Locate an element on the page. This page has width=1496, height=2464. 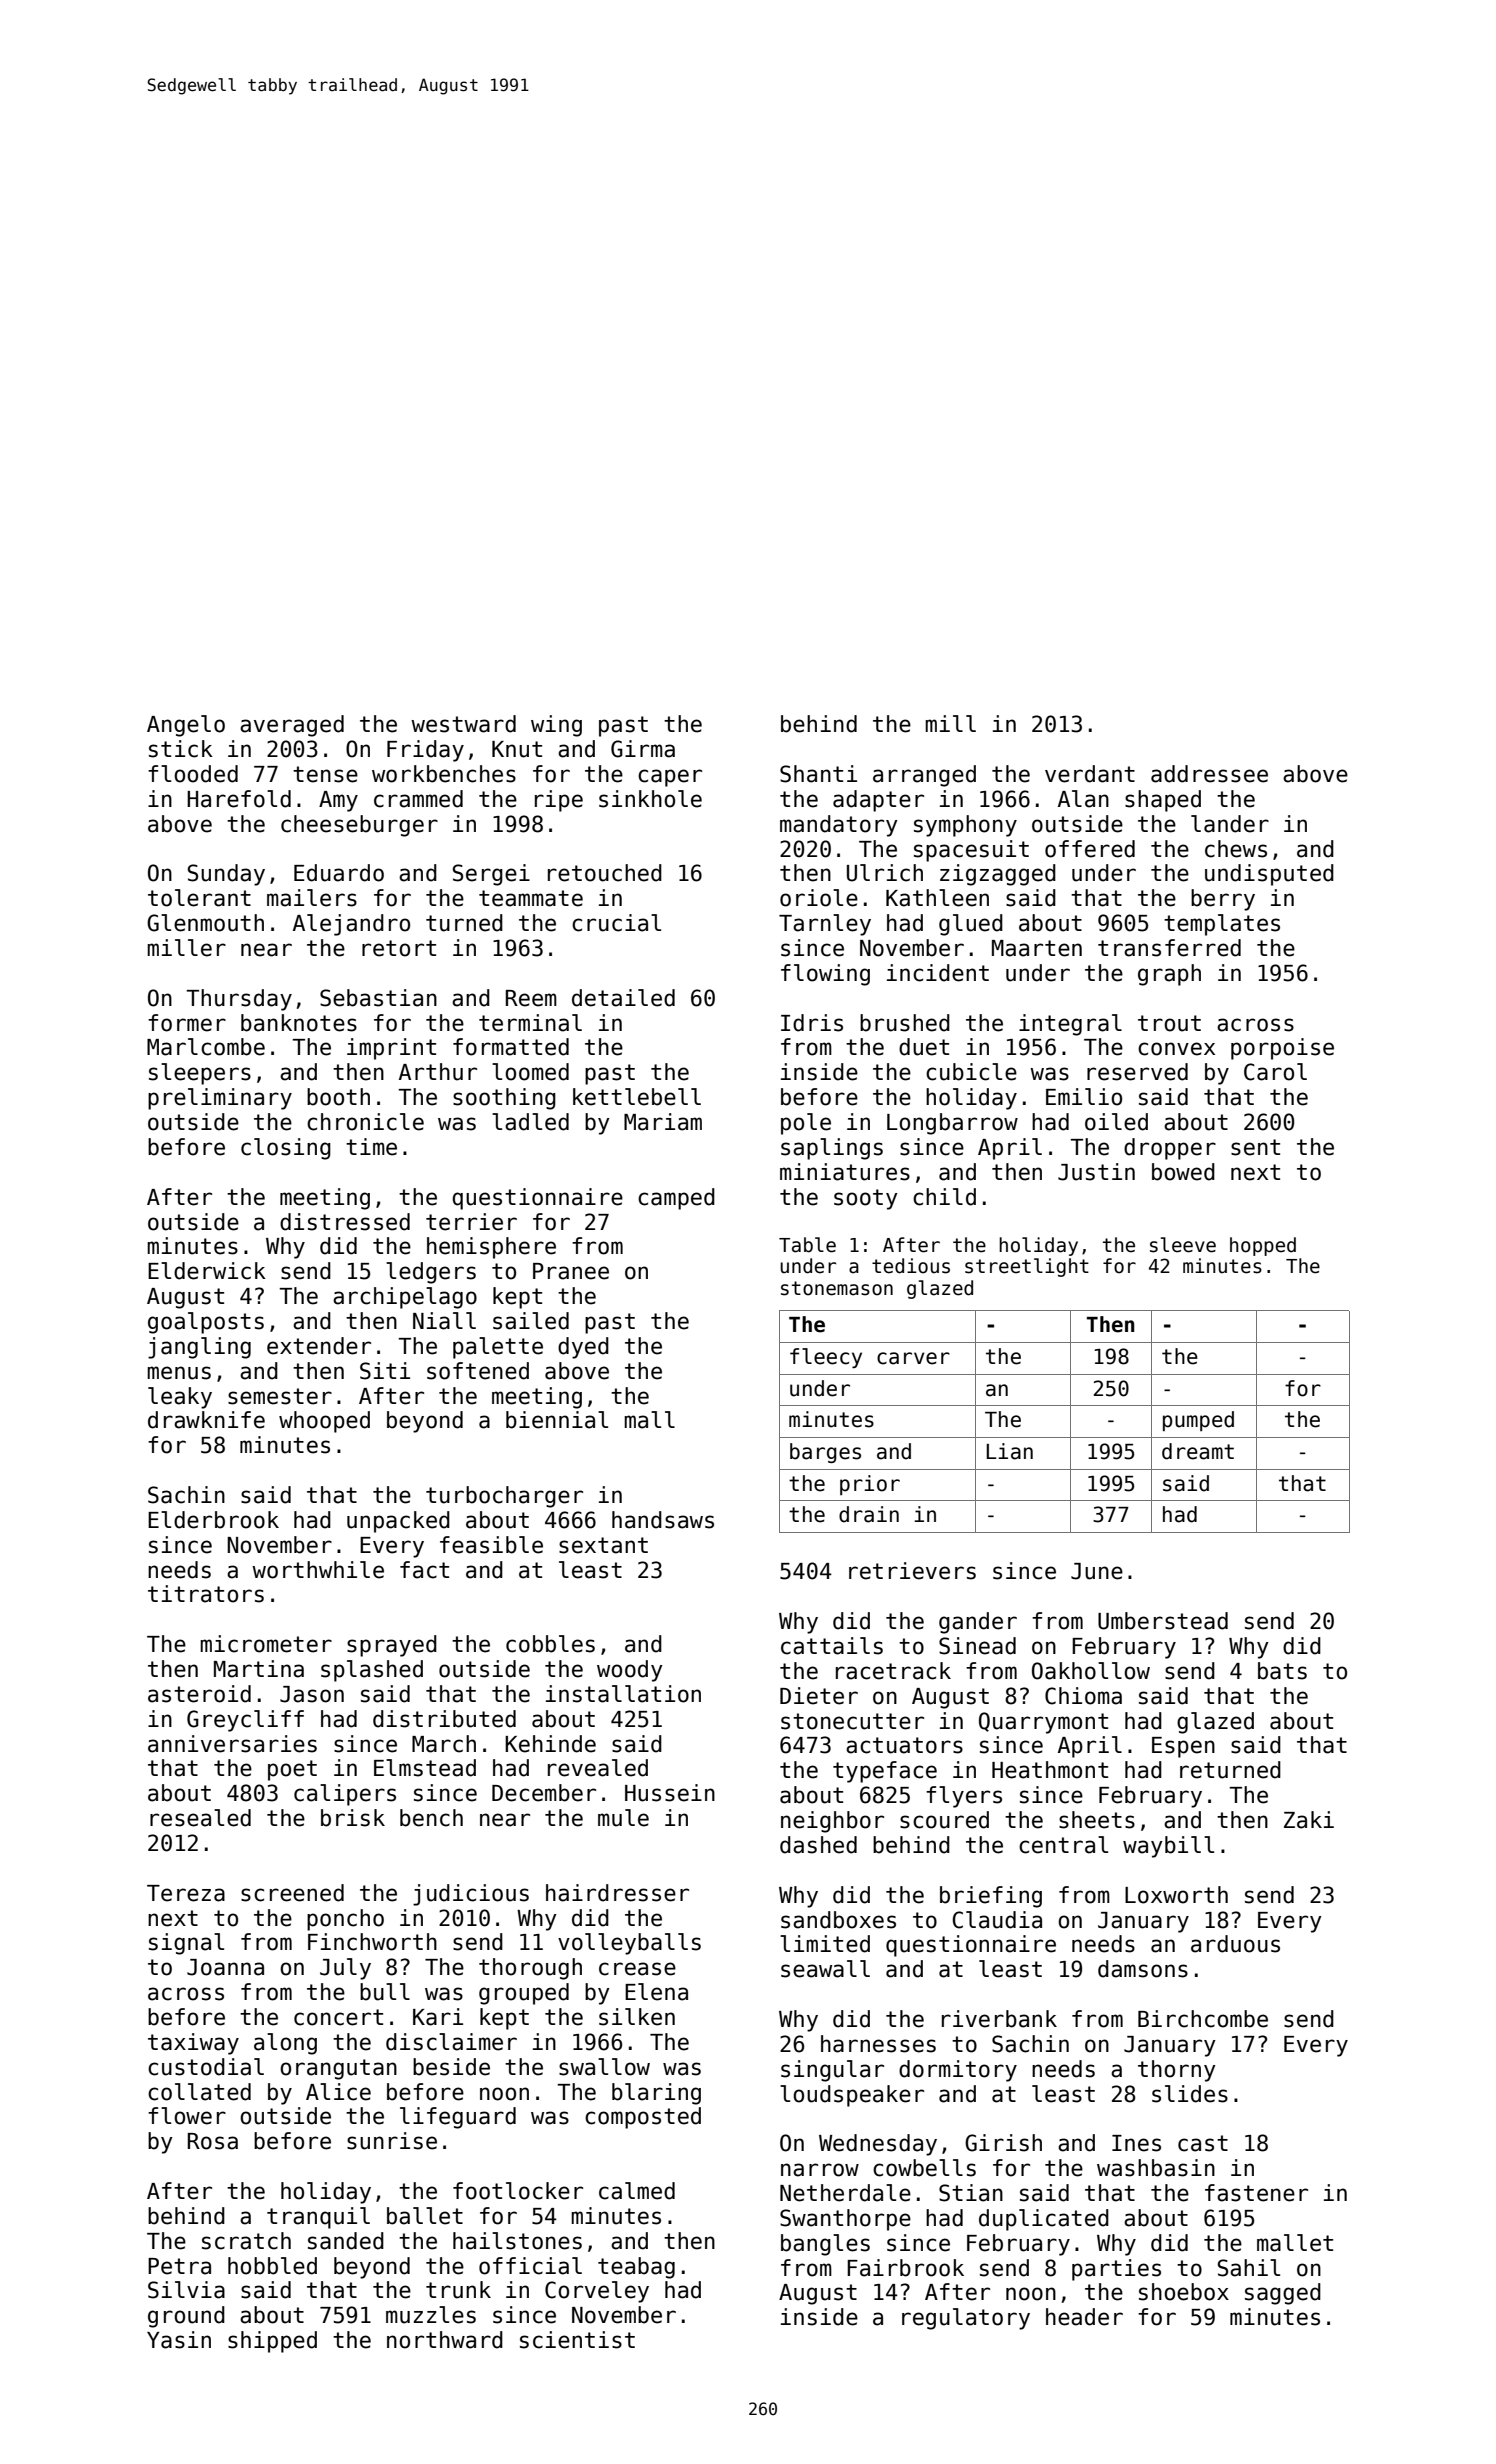
retrievers is located at coordinates (912, 1571).
